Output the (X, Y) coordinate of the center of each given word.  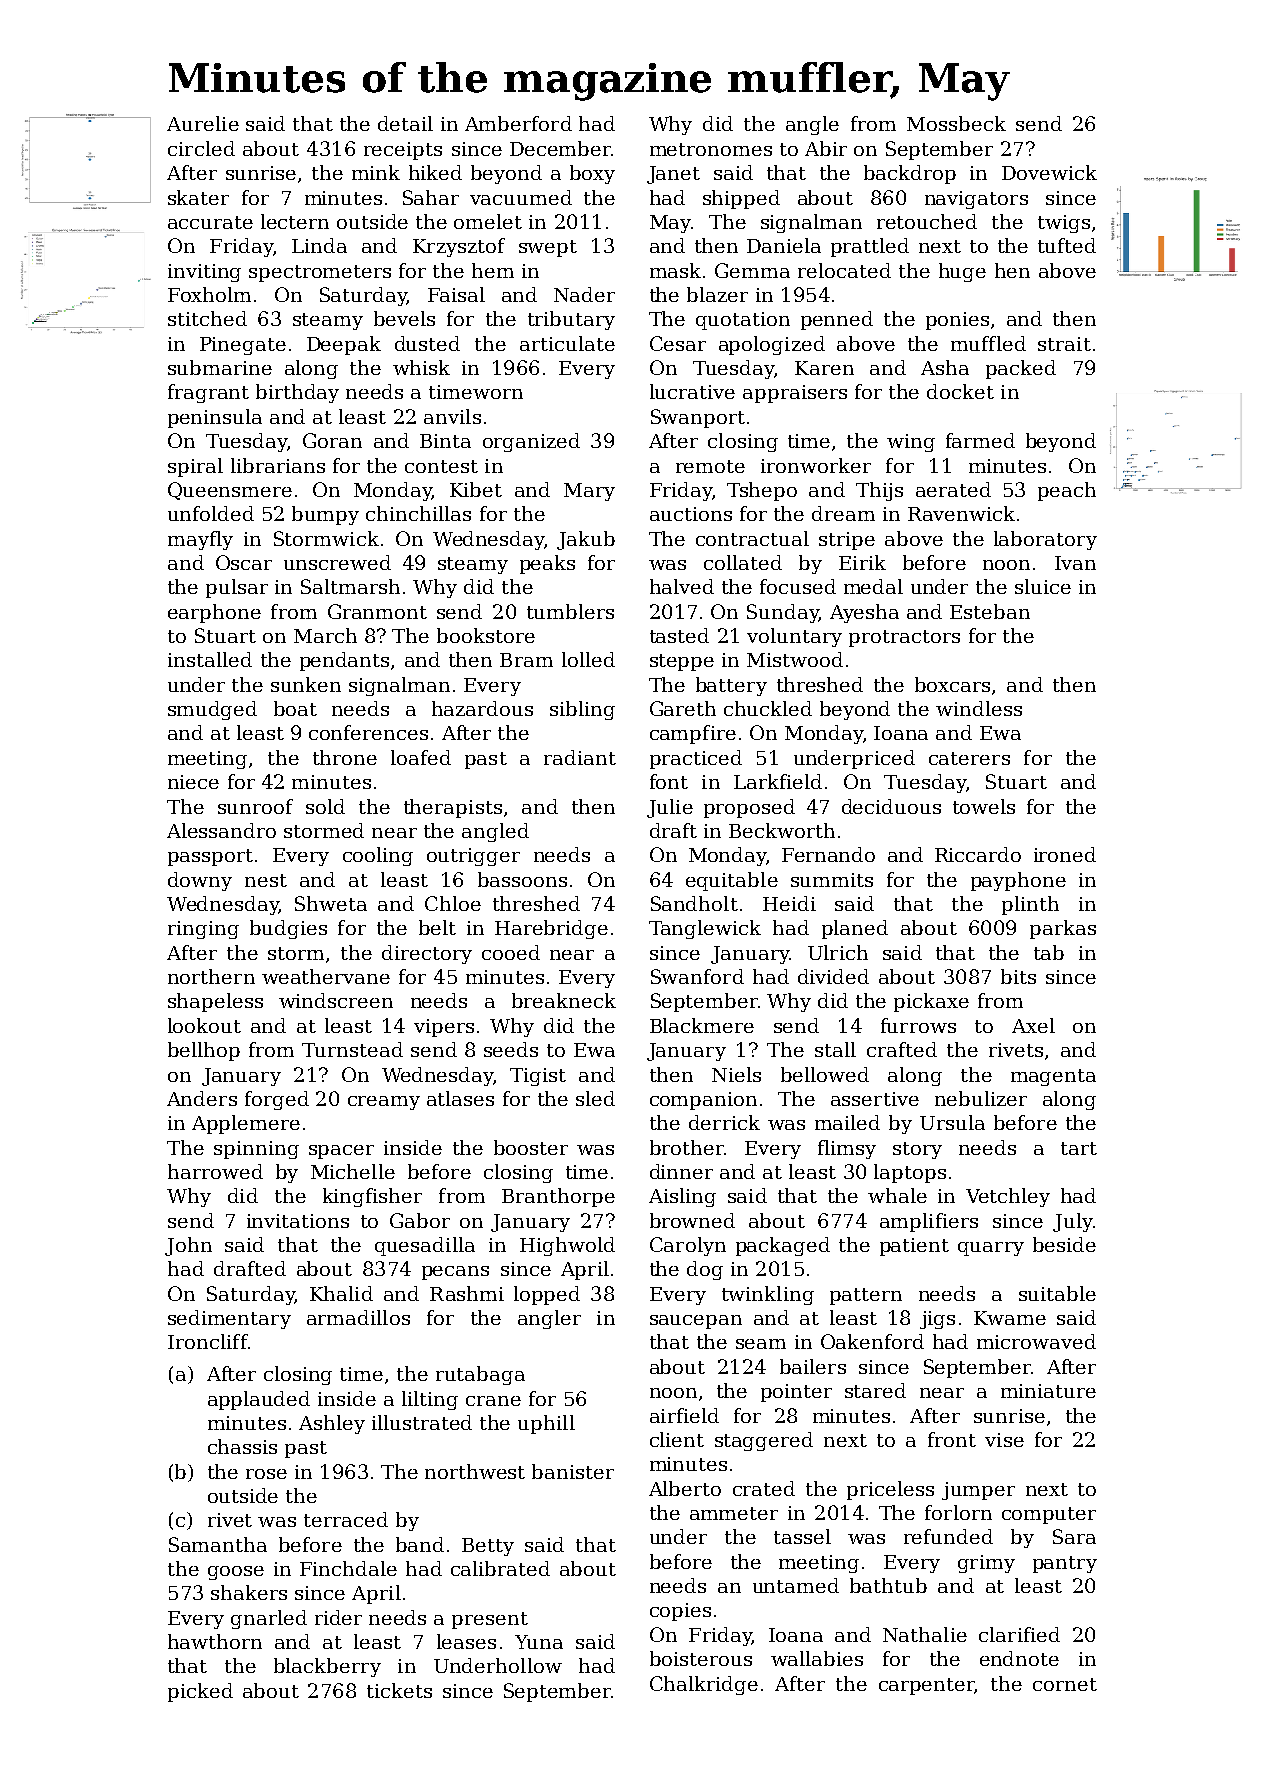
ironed (1065, 854)
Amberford (518, 123)
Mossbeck (956, 123)
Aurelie (203, 123)
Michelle (353, 1171)
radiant (580, 757)
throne (345, 757)
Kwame (1010, 1318)
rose (266, 1474)
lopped (547, 1295)
